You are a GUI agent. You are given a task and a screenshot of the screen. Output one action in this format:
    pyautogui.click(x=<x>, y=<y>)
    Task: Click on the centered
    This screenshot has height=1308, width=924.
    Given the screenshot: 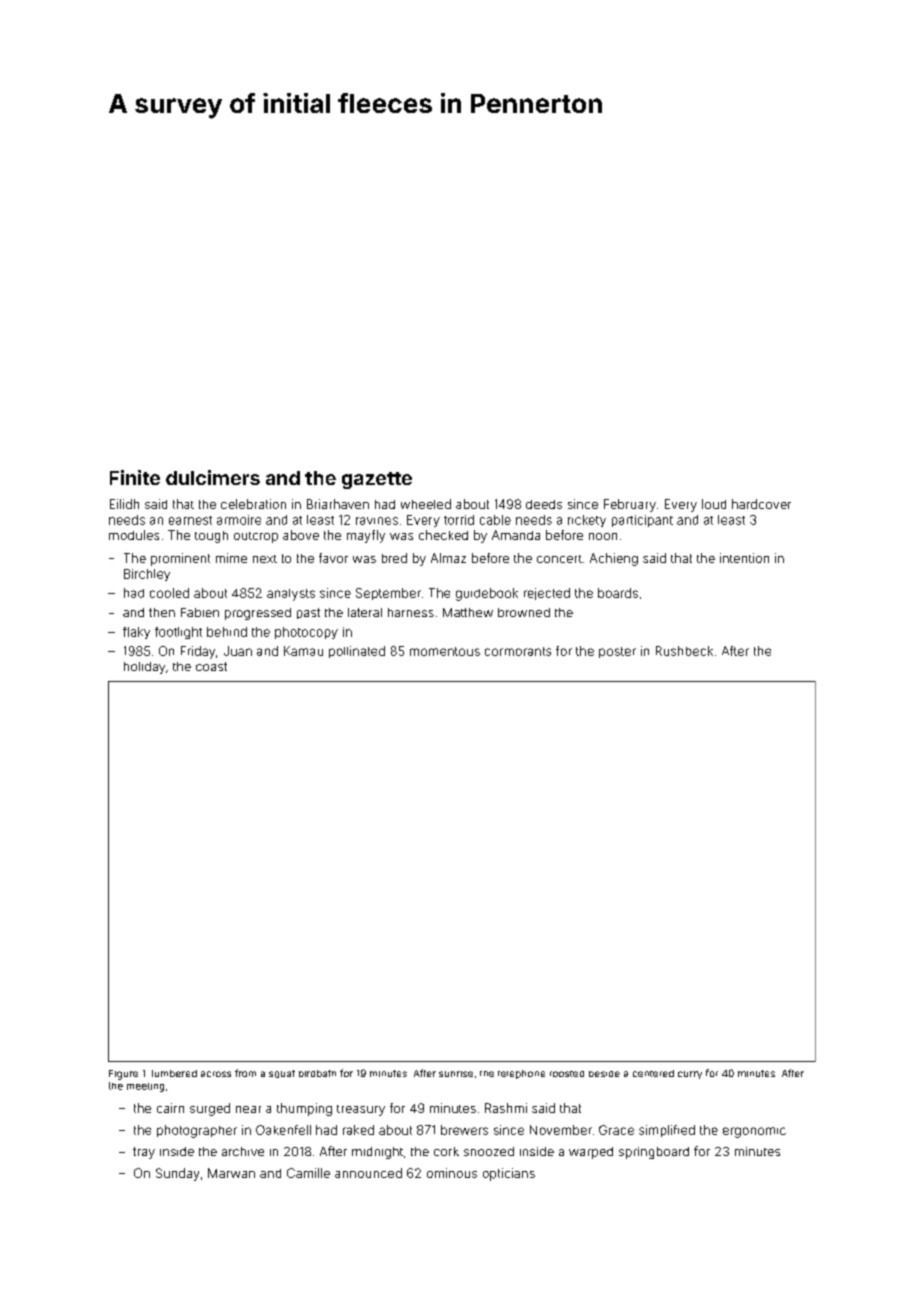 What is the action you would take?
    pyautogui.click(x=653, y=1073)
